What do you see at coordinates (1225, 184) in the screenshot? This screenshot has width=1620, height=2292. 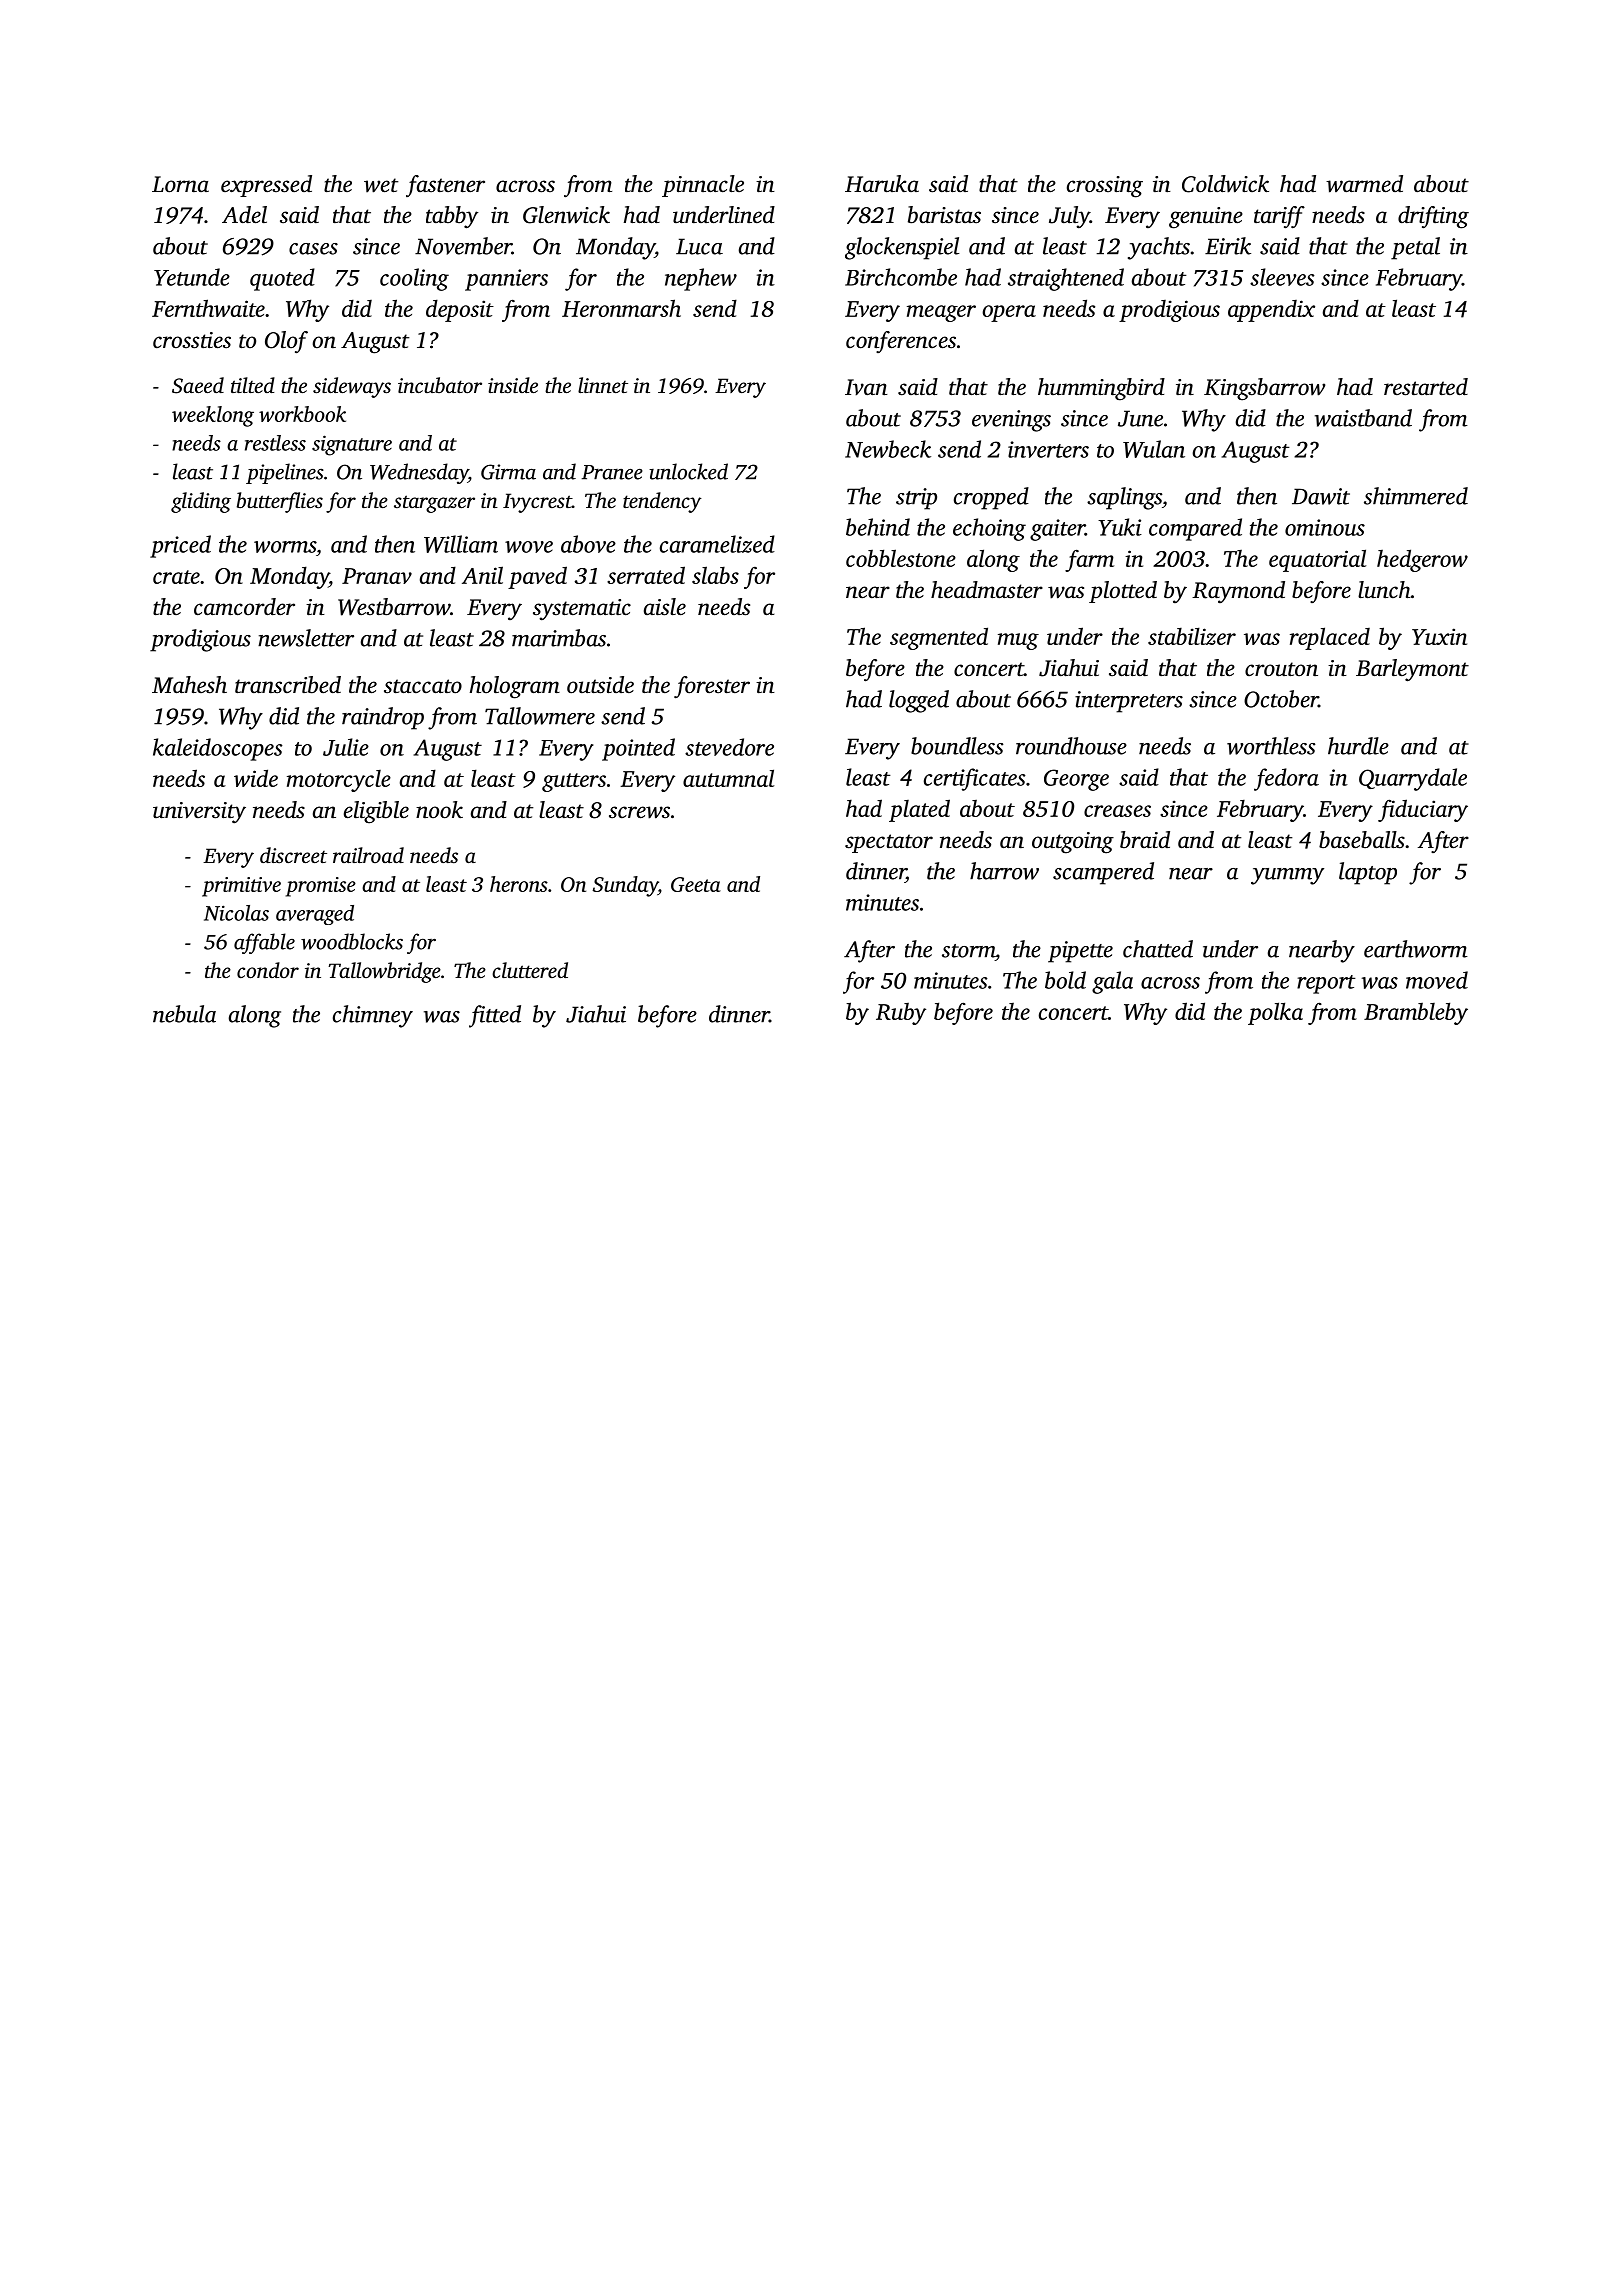 I see `Coldwick` at bounding box center [1225, 184].
